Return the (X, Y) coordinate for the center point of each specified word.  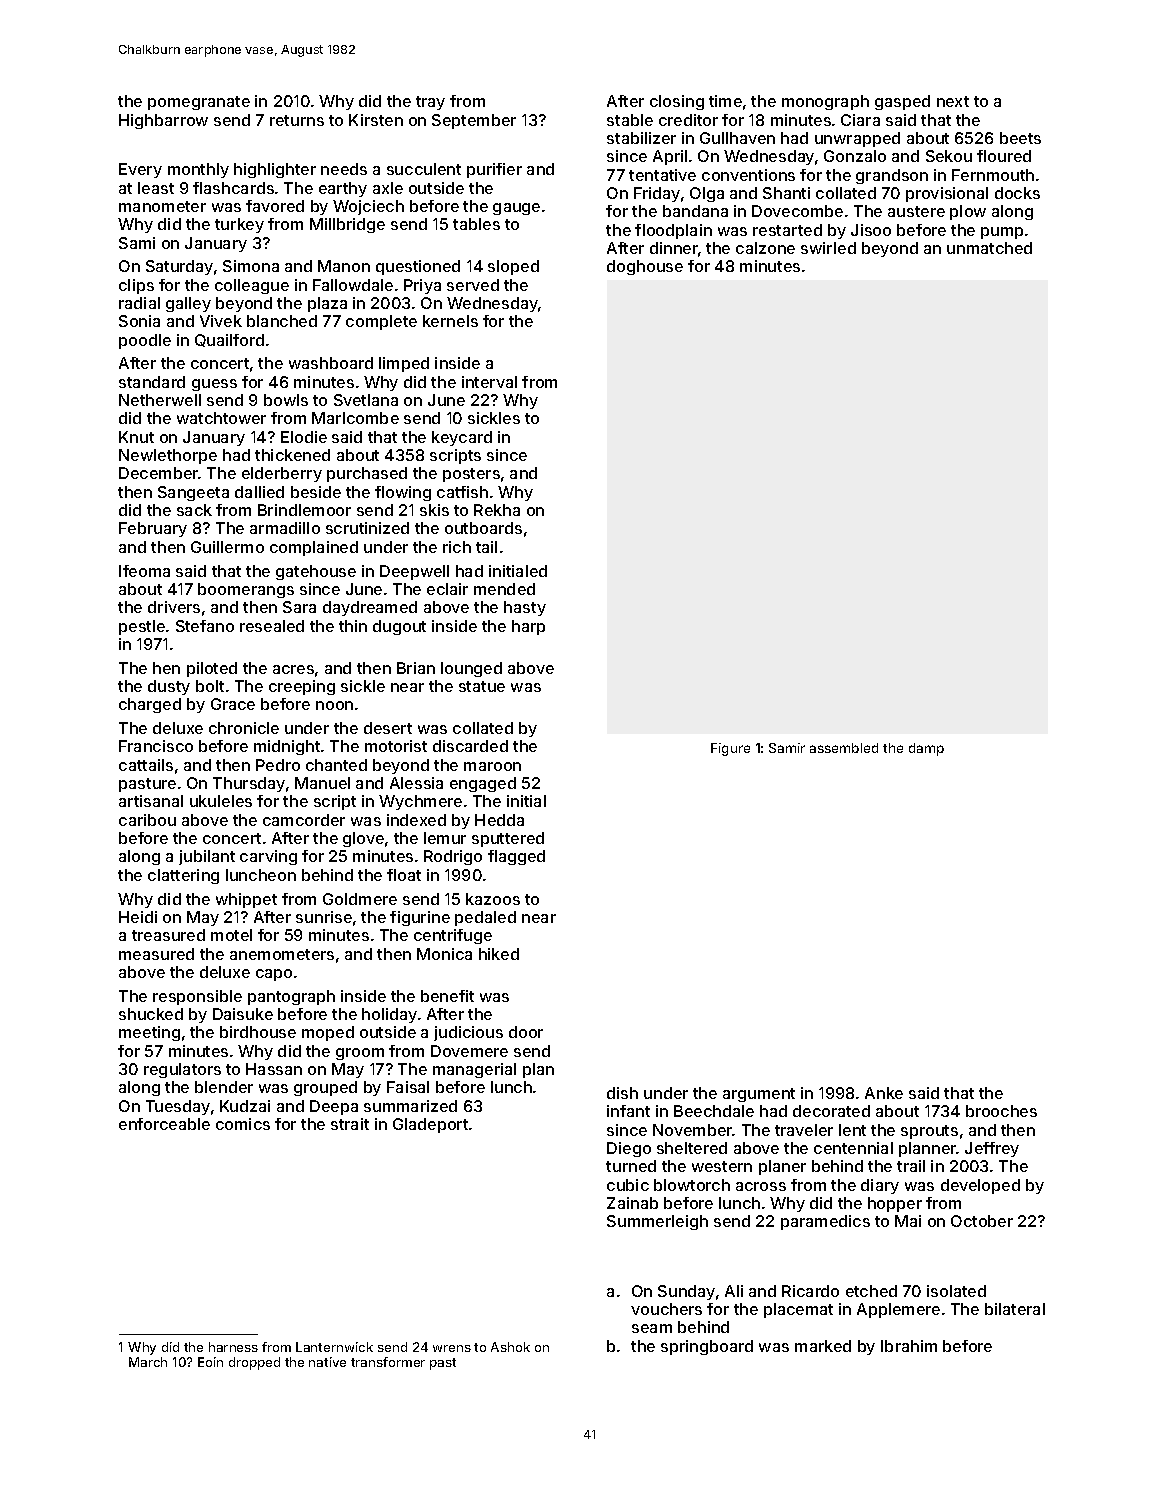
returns (297, 120)
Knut (136, 437)
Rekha (497, 510)
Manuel (322, 783)
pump (1002, 233)
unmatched (989, 248)
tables (476, 224)
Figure (730, 749)
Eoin (210, 1362)
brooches (1001, 1111)
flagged (516, 857)
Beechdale (714, 1111)
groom (360, 1054)
